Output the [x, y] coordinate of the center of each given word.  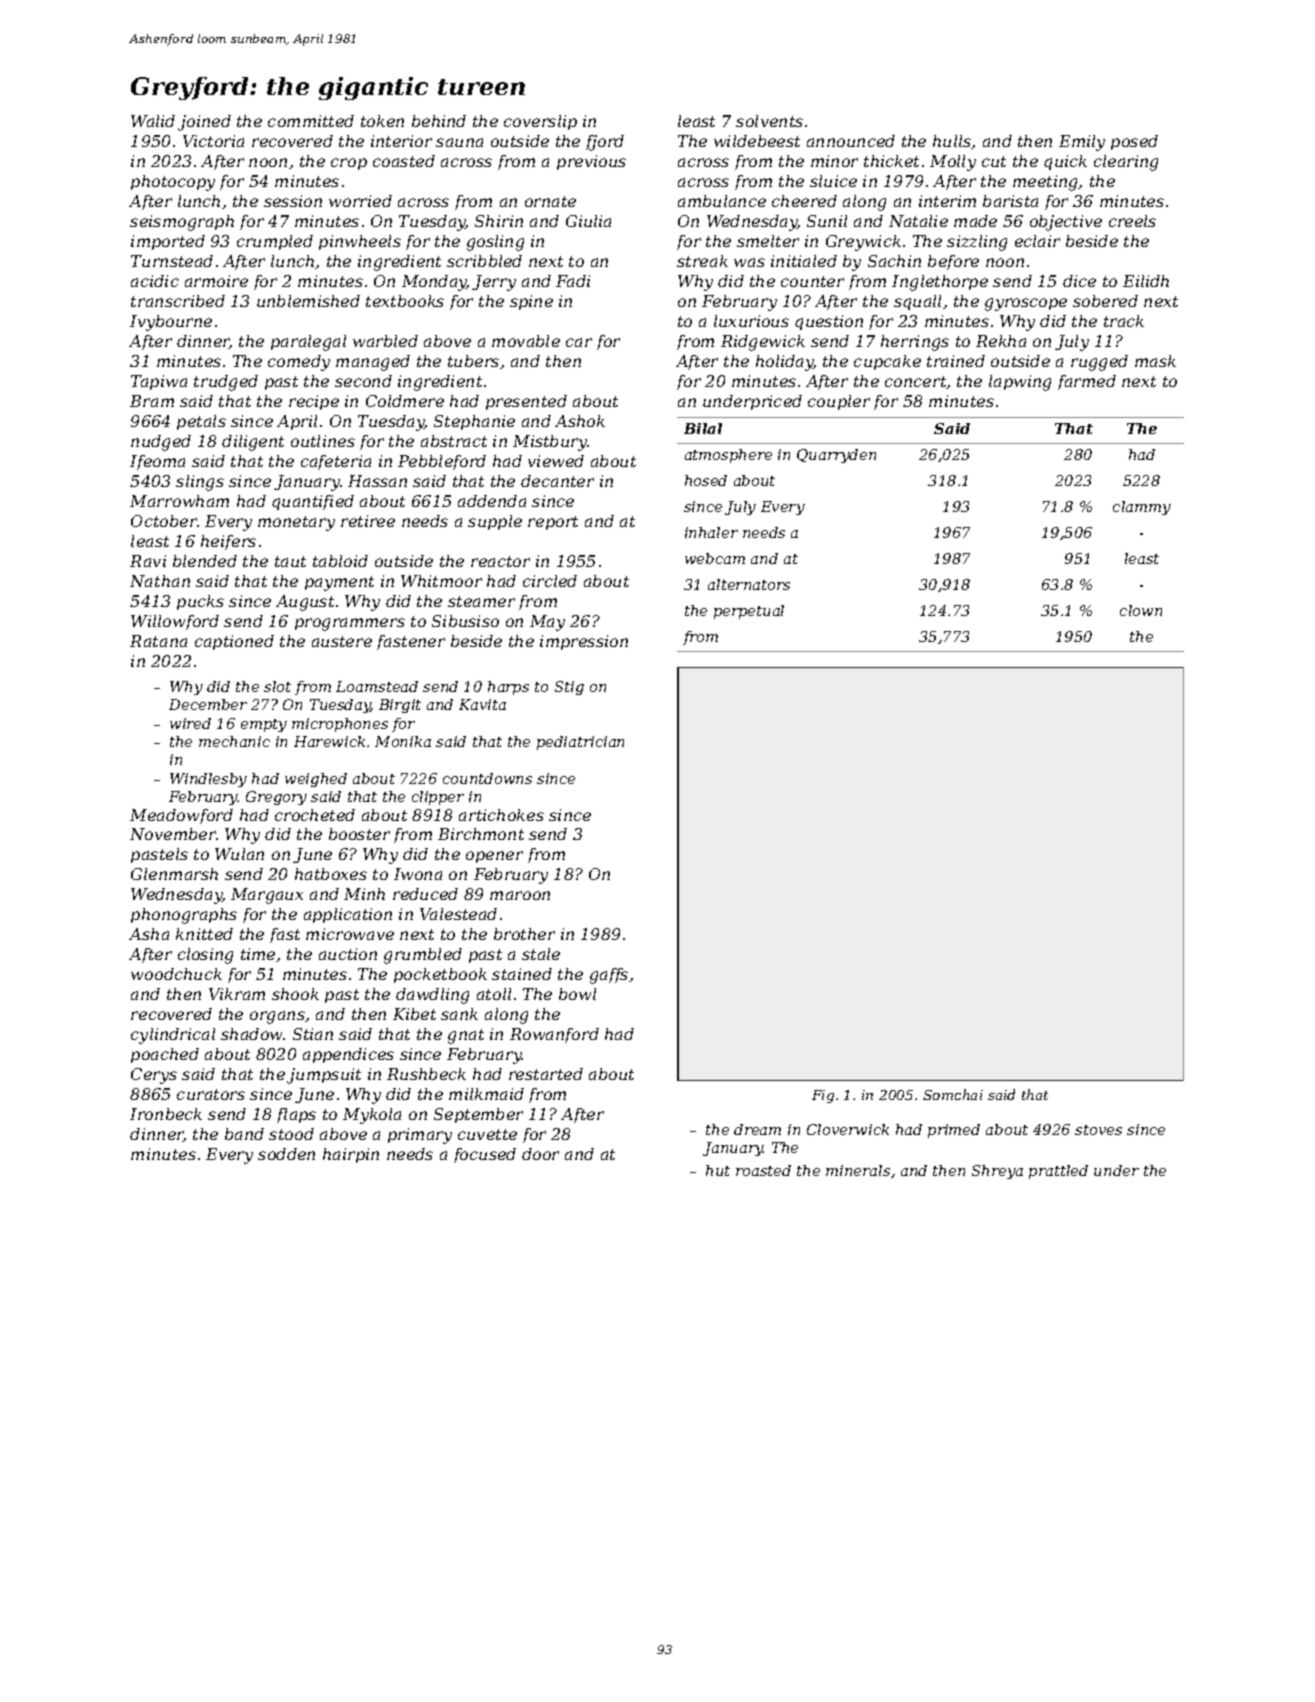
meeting [1046, 183]
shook [295, 994]
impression [584, 642]
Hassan [377, 481]
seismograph [182, 223]
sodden [286, 1154]
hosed [706, 480]
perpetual [749, 612]
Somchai [953, 1094]
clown [1141, 610]
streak [702, 261]
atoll [494, 994]
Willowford [175, 622]
